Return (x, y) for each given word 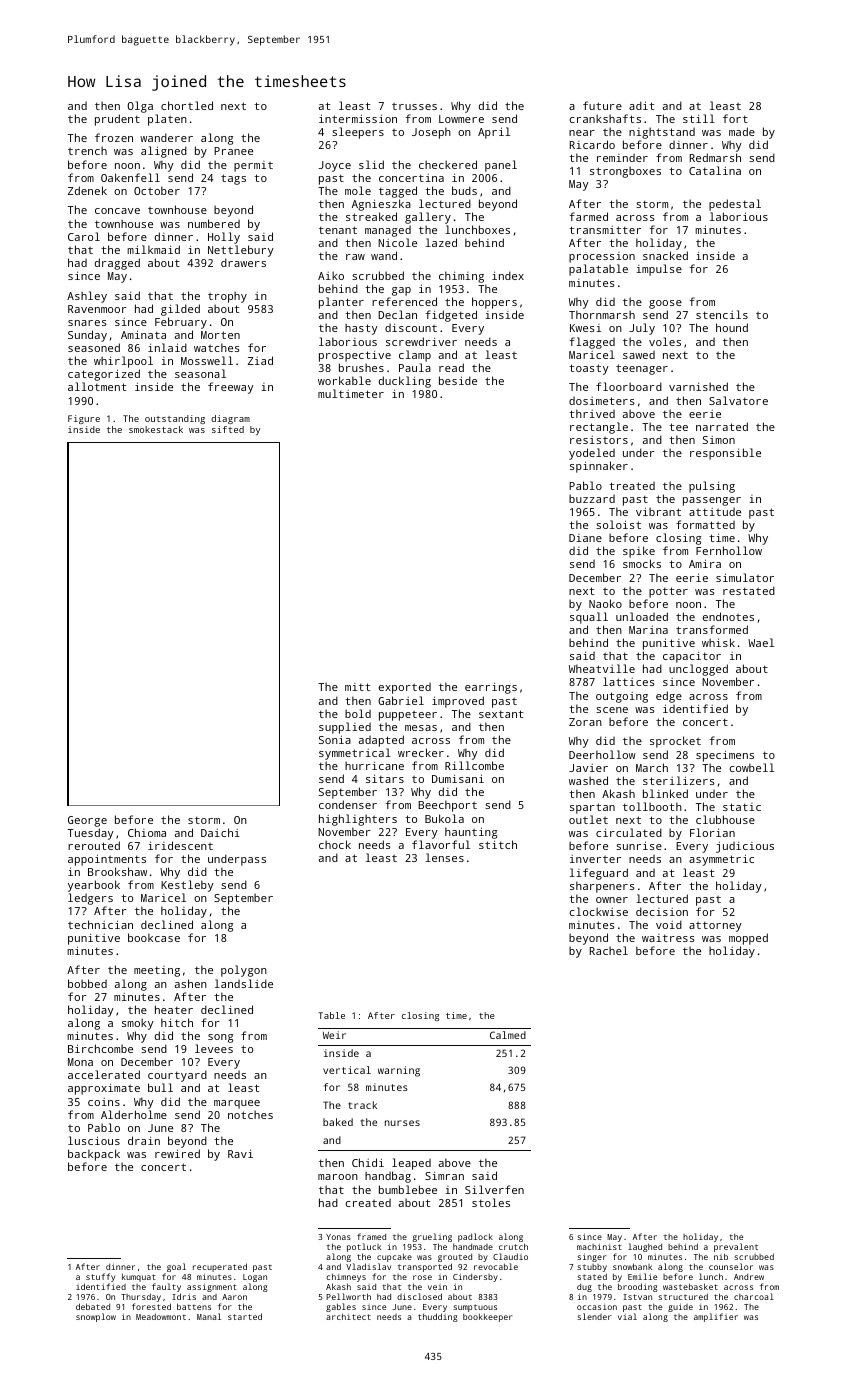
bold (358, 713)
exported (405, 688)
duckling (405, 382)
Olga (140, 107)
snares (87, 323)
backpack (94, 1155)
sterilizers (679, 780)
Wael (761, 642)
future (602, 105)
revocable (496, 1266)
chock (335, 844)
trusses (414, 106)
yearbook (94, 886)
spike (639, 553)
